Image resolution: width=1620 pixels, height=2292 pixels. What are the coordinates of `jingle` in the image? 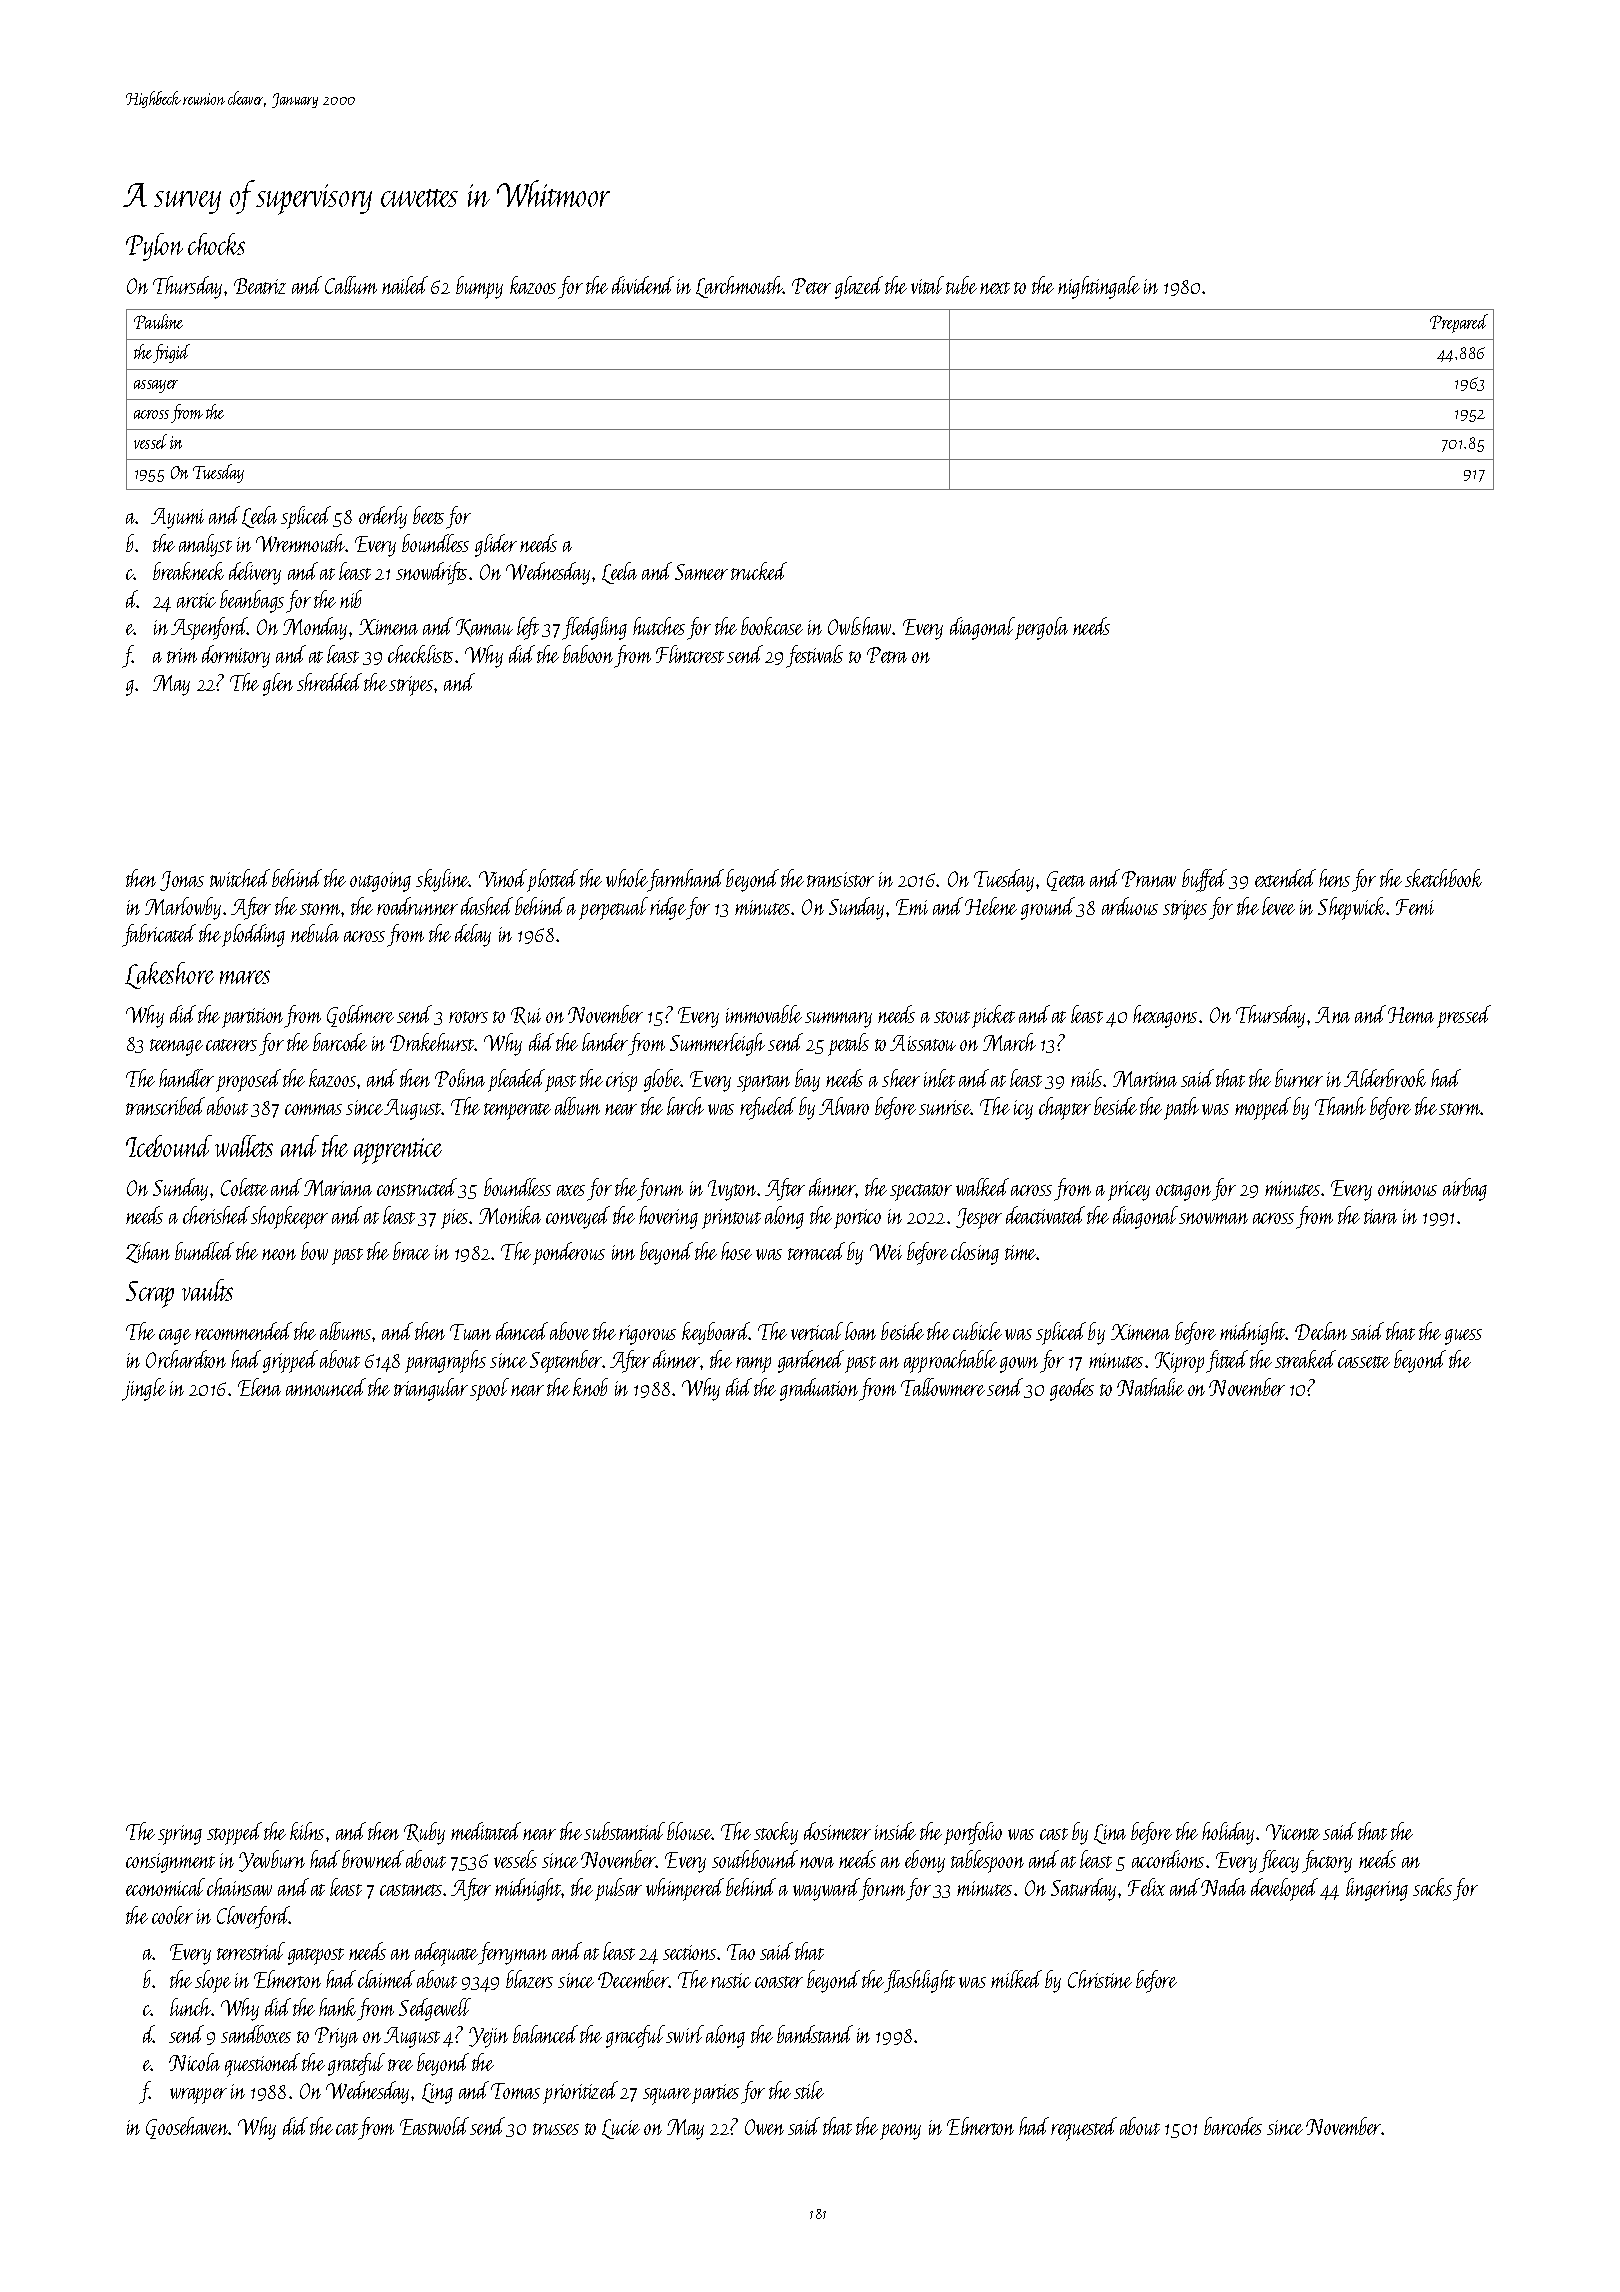 It's located at (144, 1389).
